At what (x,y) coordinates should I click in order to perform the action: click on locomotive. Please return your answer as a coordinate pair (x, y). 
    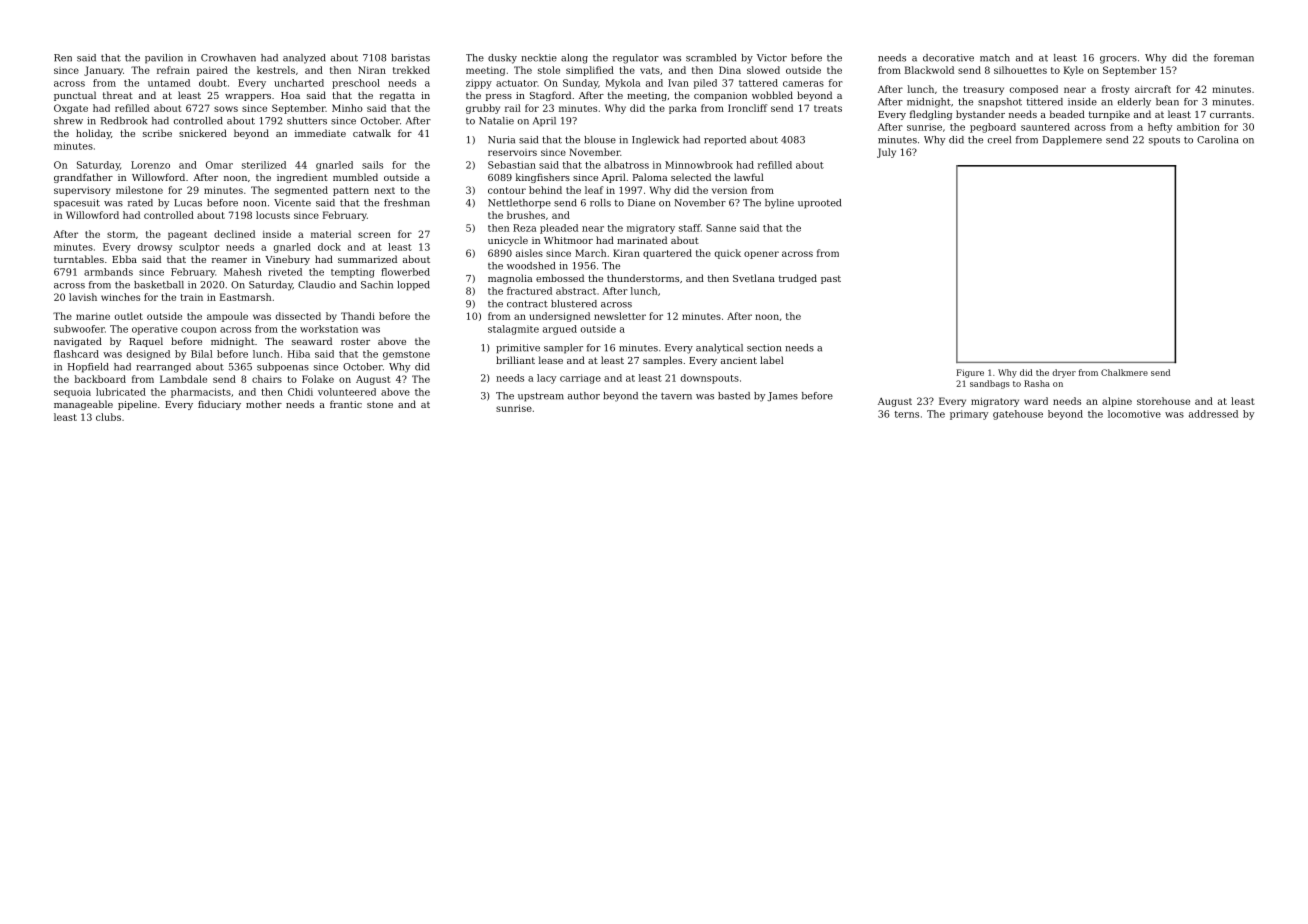
    Looking at the image, I should click on (1134, 414).
